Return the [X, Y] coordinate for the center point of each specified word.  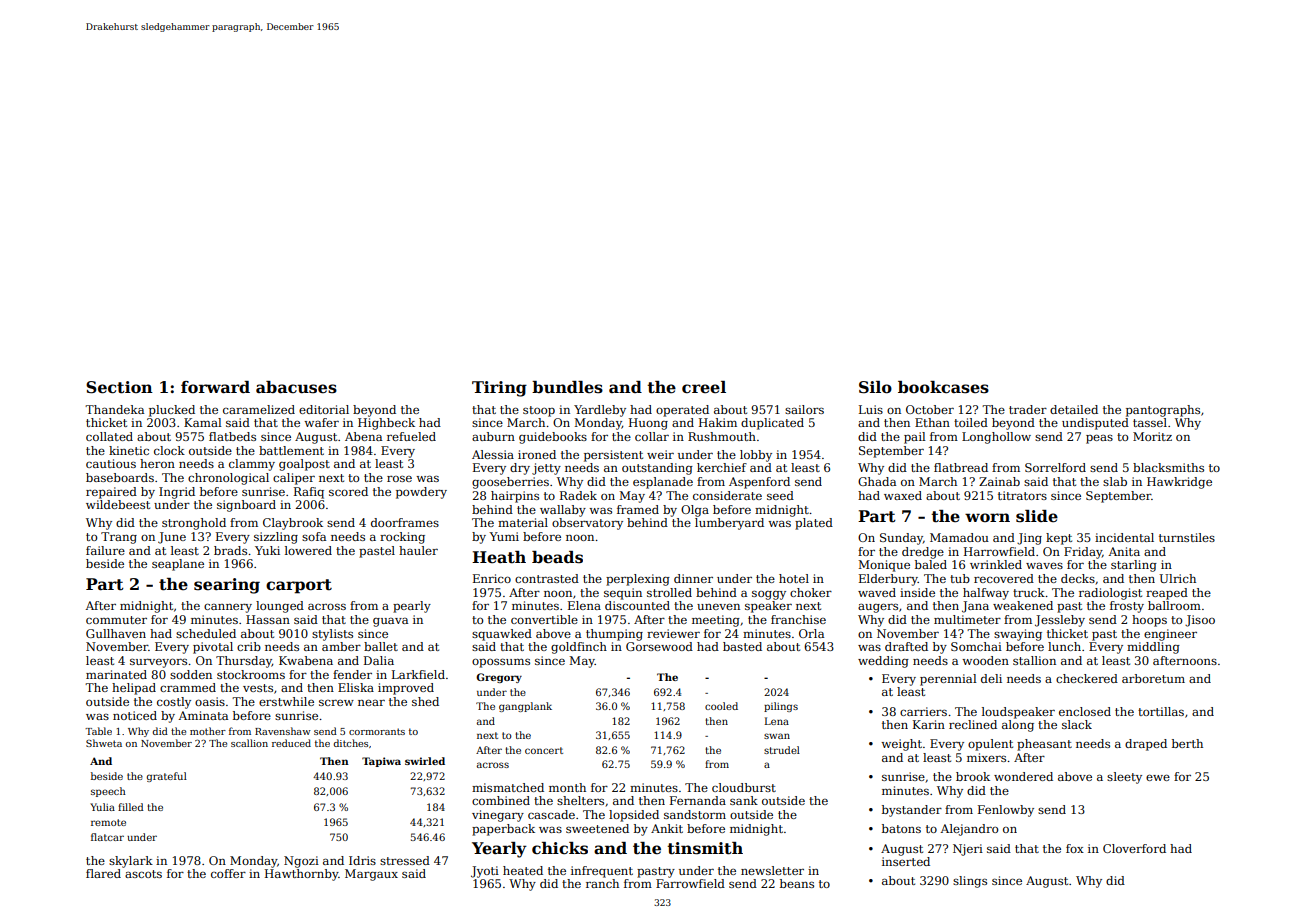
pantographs [1163, 411]
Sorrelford [1055, 467]
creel [704, 387]
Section [119, 387]
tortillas [1161, 711]
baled [931, 564]
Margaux [371, 875]
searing [227, 586]
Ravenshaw [283, 731]
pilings [781, 707]
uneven [718, 606]
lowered [308, 550]
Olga [695, 511]
